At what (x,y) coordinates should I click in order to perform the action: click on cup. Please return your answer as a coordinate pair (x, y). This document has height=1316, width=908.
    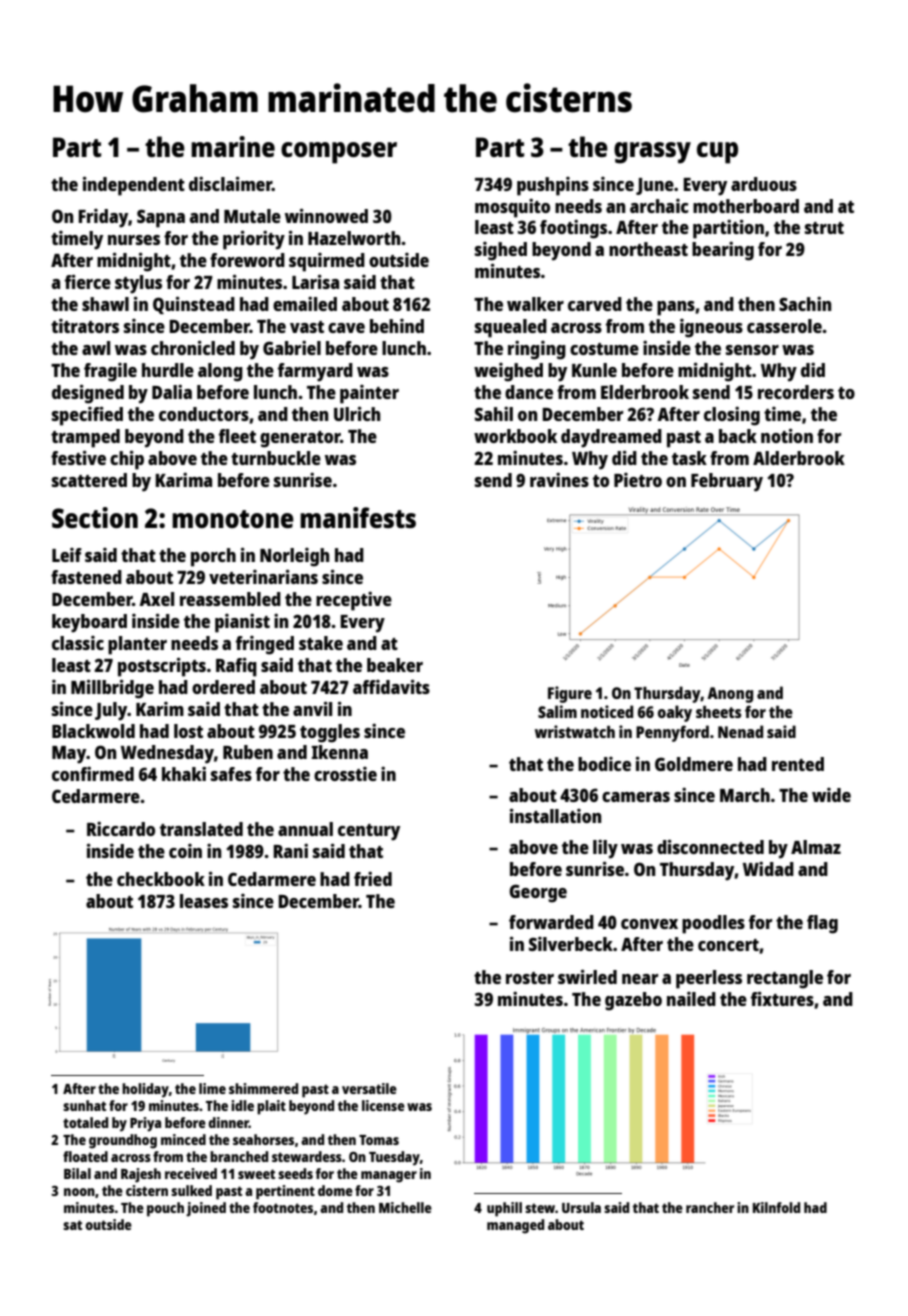
    Looking at the image, I should click on (717, 153).
